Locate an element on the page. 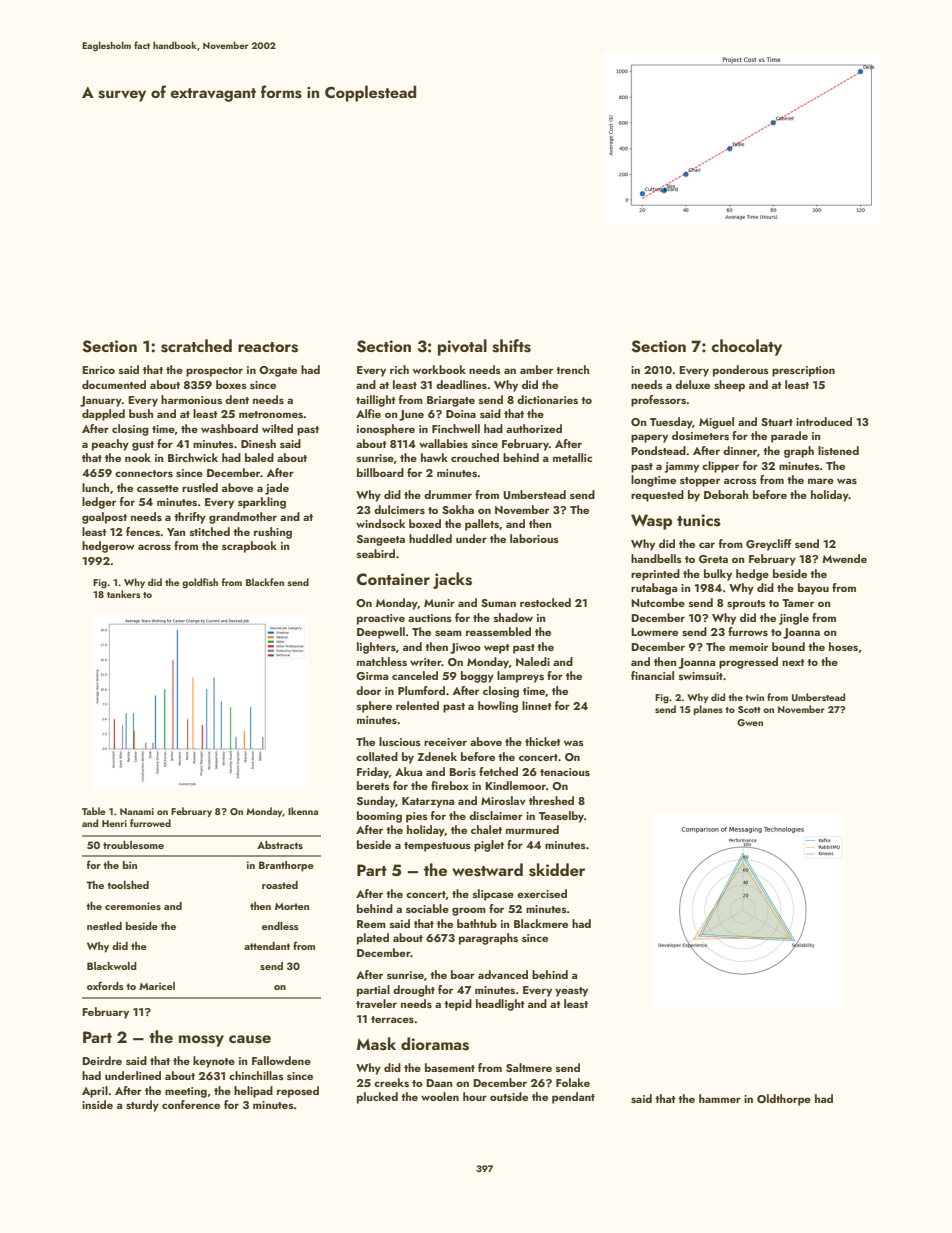  pendant is located at coordinates (573, 1098).
